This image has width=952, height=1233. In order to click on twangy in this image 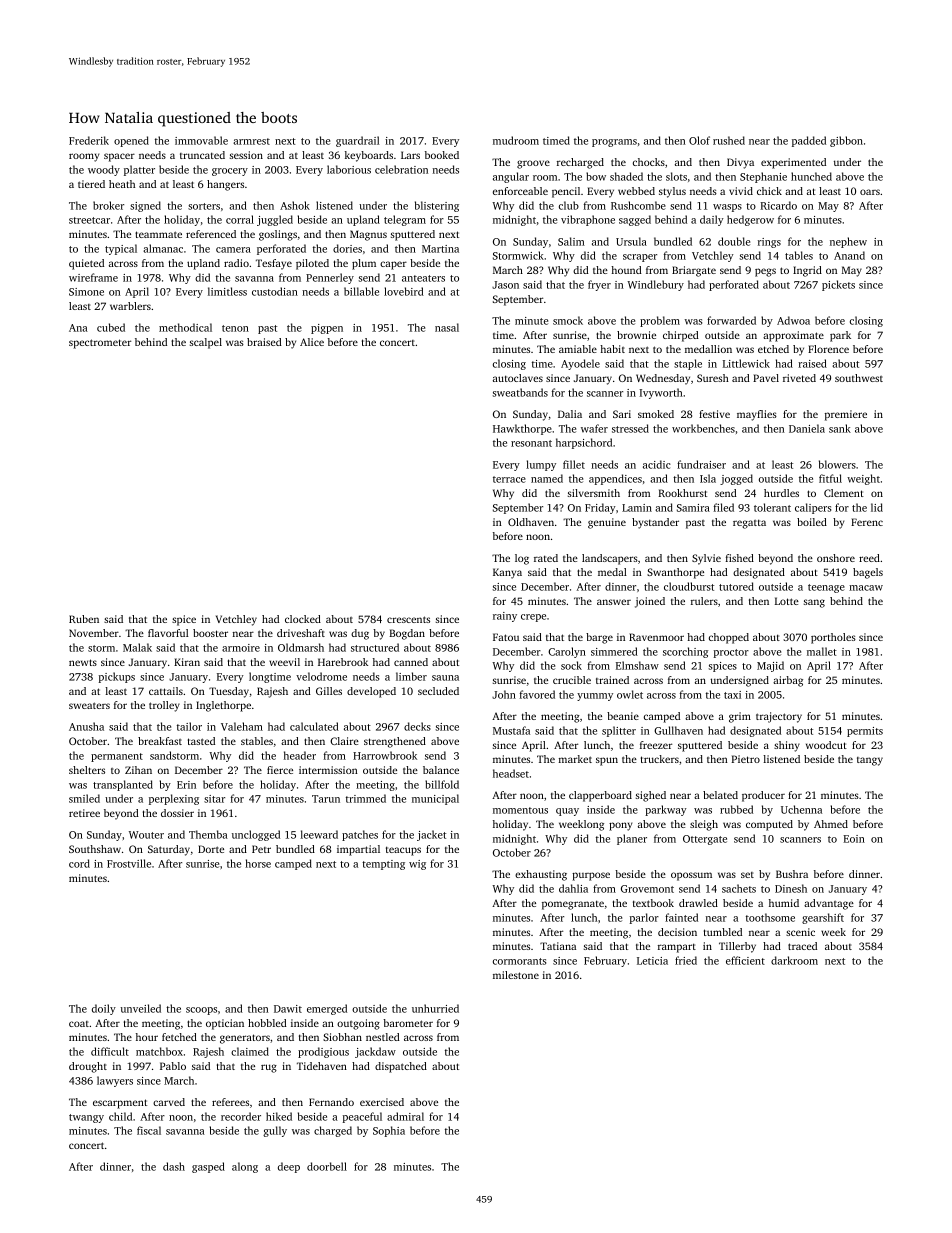, I will do `click(86, 1118)`.
